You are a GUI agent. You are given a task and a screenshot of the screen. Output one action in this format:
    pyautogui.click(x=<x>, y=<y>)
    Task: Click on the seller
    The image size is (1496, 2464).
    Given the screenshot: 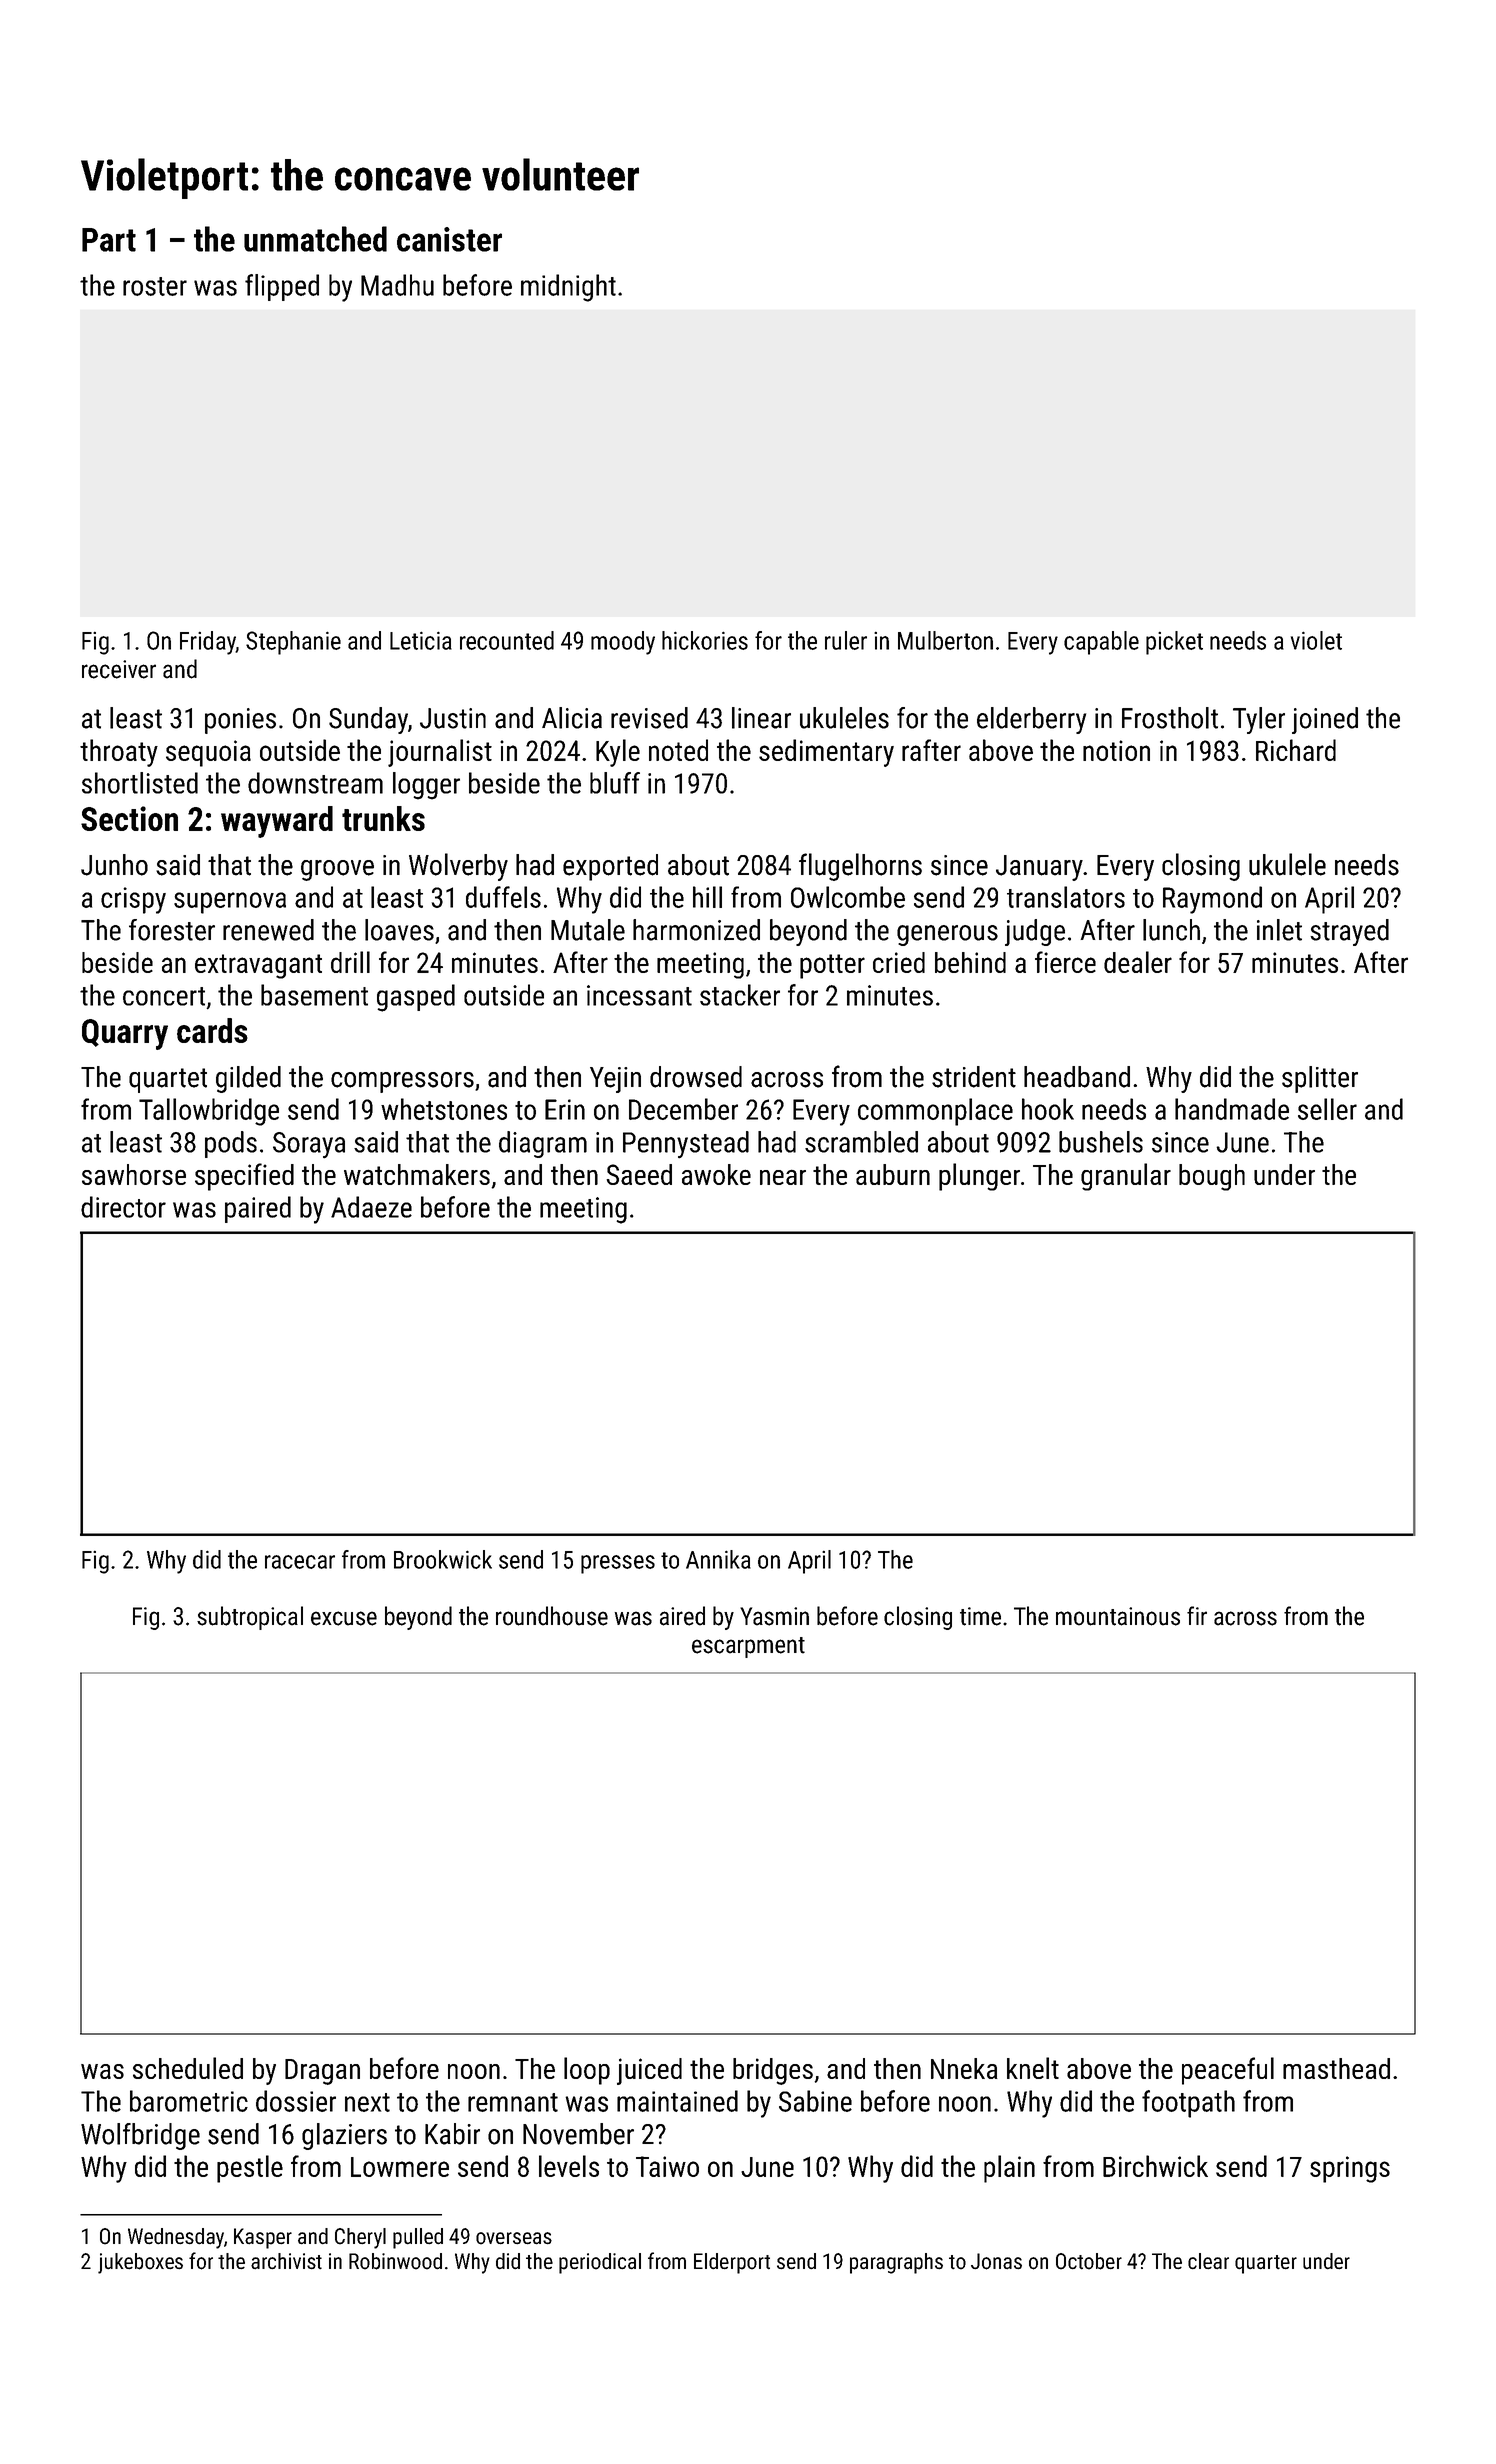 What is the action you would take?
    pyautogui.click(x=1327, y=1109)
